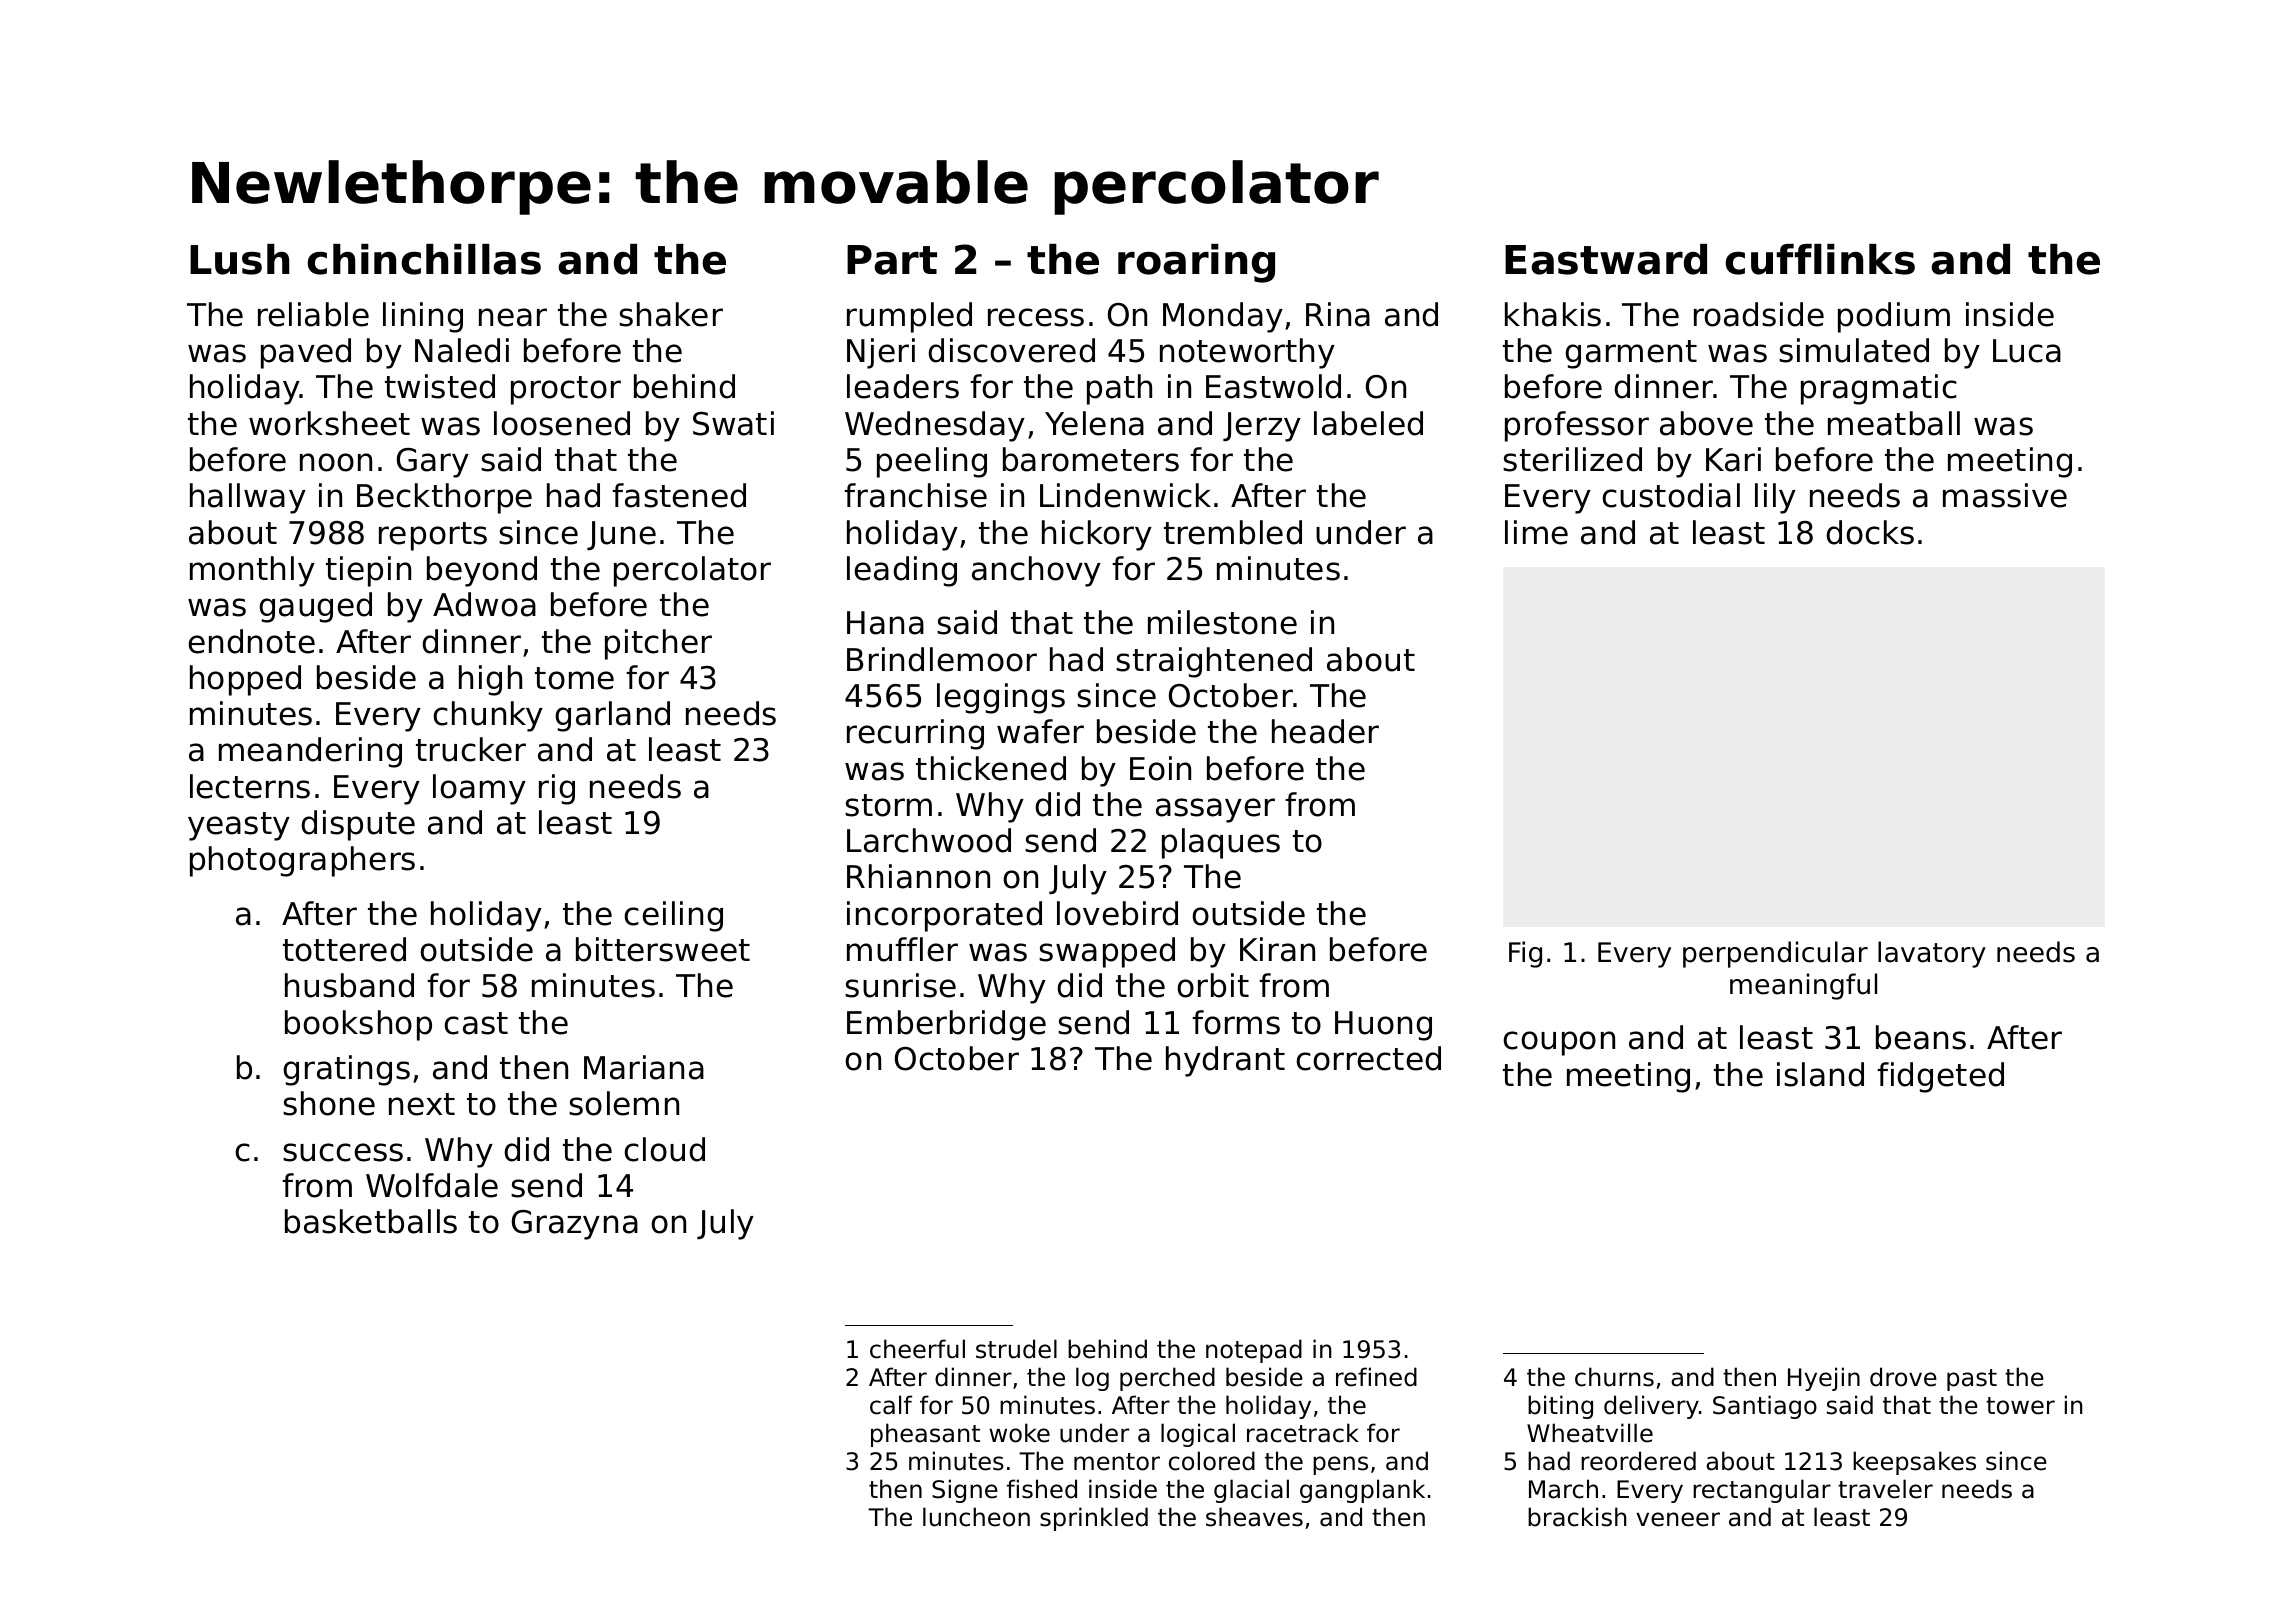  I want to click on monthly, so click(252, 571).
